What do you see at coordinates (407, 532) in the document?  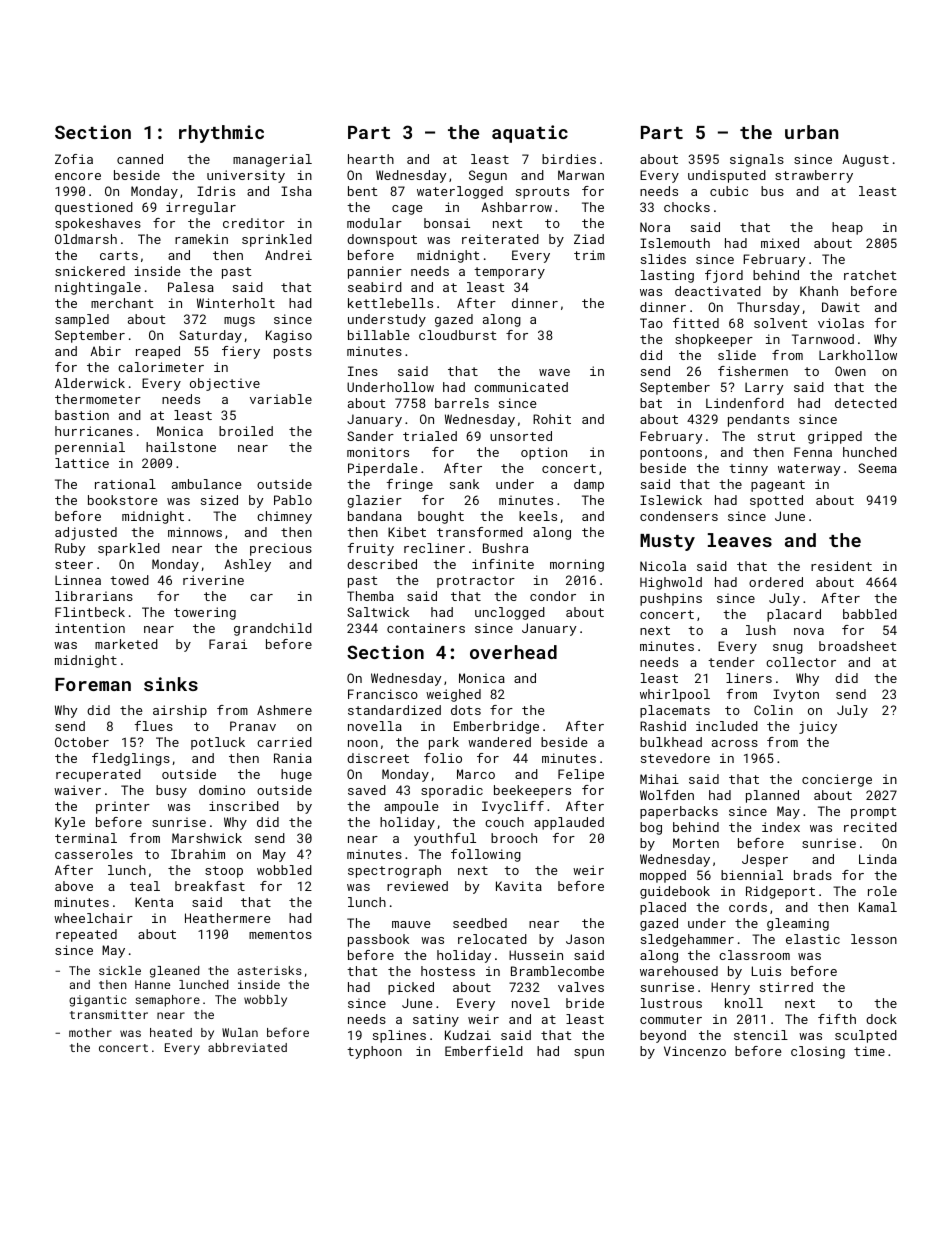 I see `Kibet` at bounding box center [407, 532].
